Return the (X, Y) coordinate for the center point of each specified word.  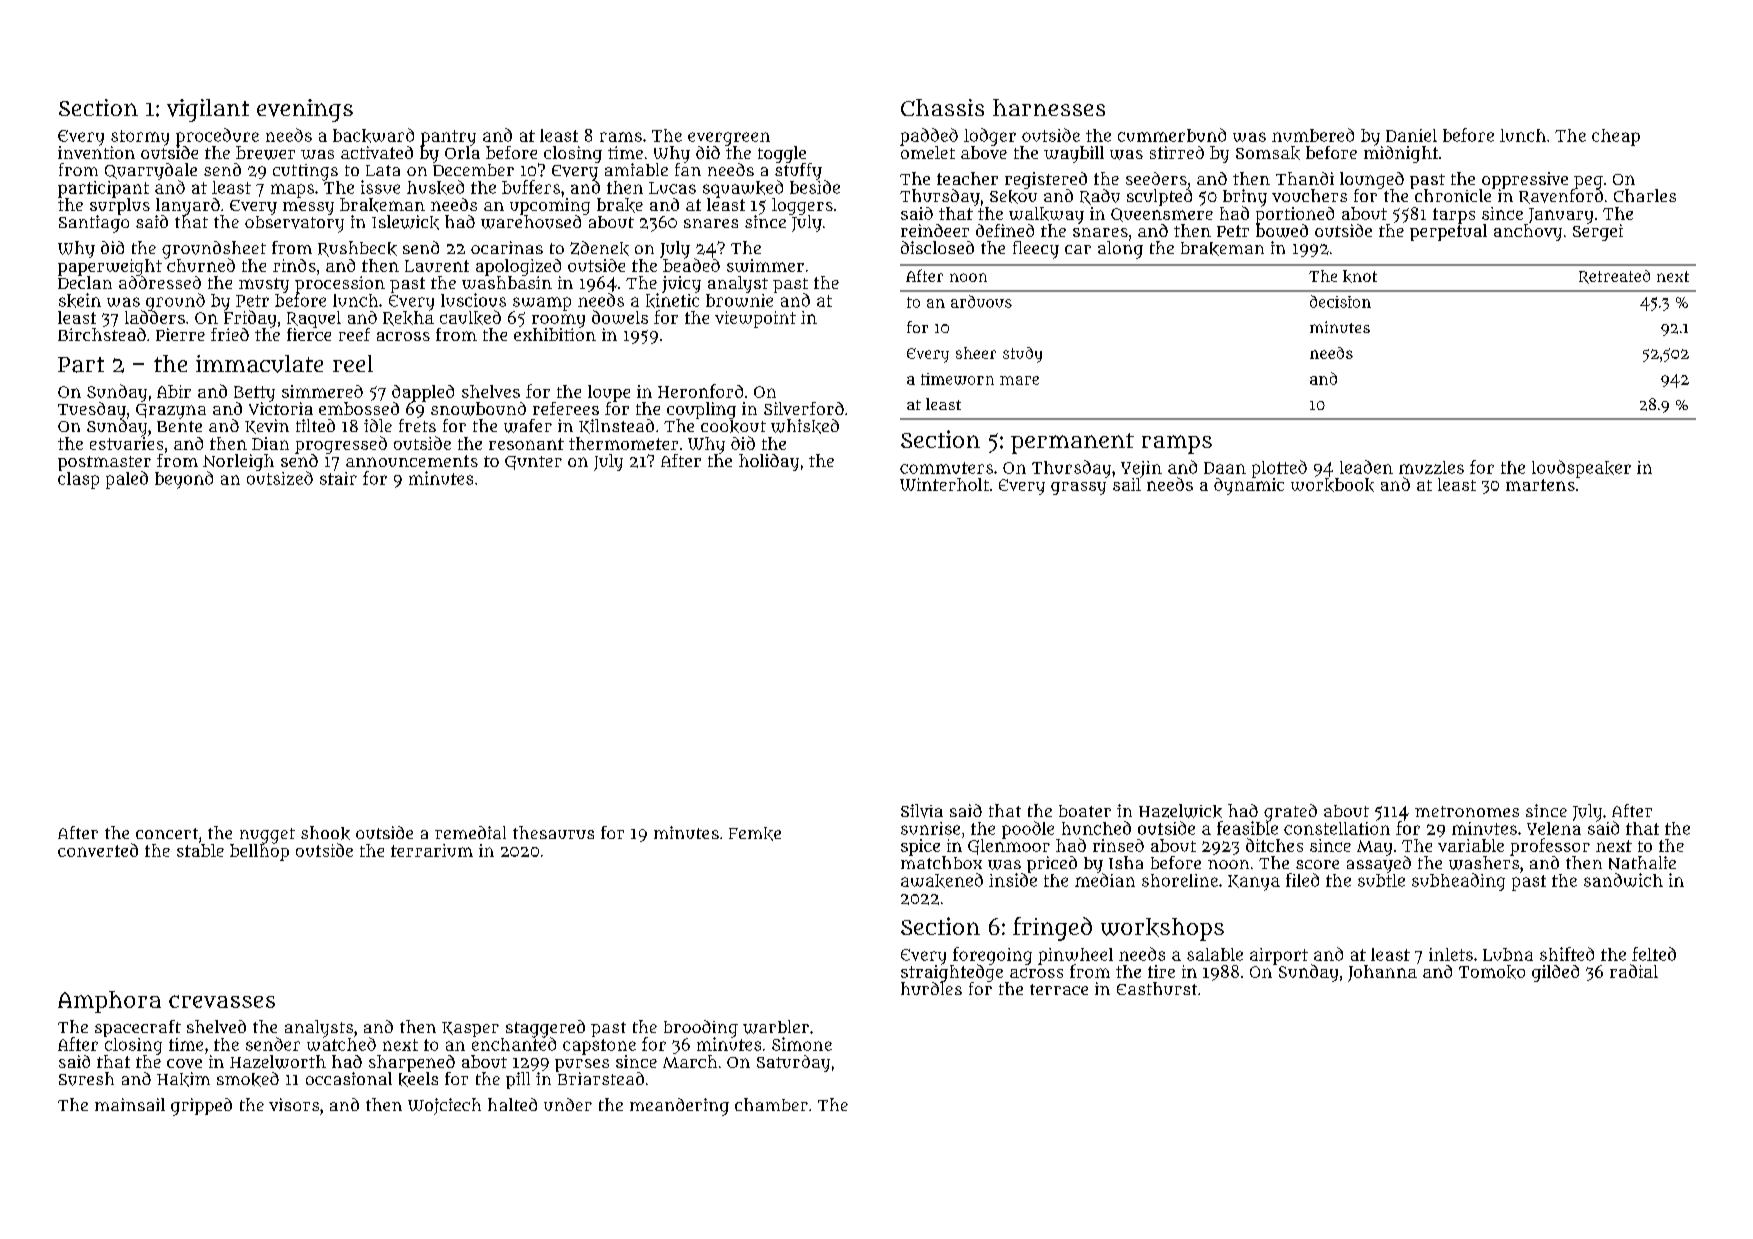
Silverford (804, 408)
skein (80, 300)
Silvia (922, 811)
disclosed (937, 247)
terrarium (432, 850)
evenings (305, 110)
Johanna (1382, 973)
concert (167, 833)
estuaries (126, 443)
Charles (1645, 195)
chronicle (1453, 195)
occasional (349, 1078)
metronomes (1467, 811)
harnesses (1049, 107)
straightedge (952, 973)
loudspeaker (1581, 469)
